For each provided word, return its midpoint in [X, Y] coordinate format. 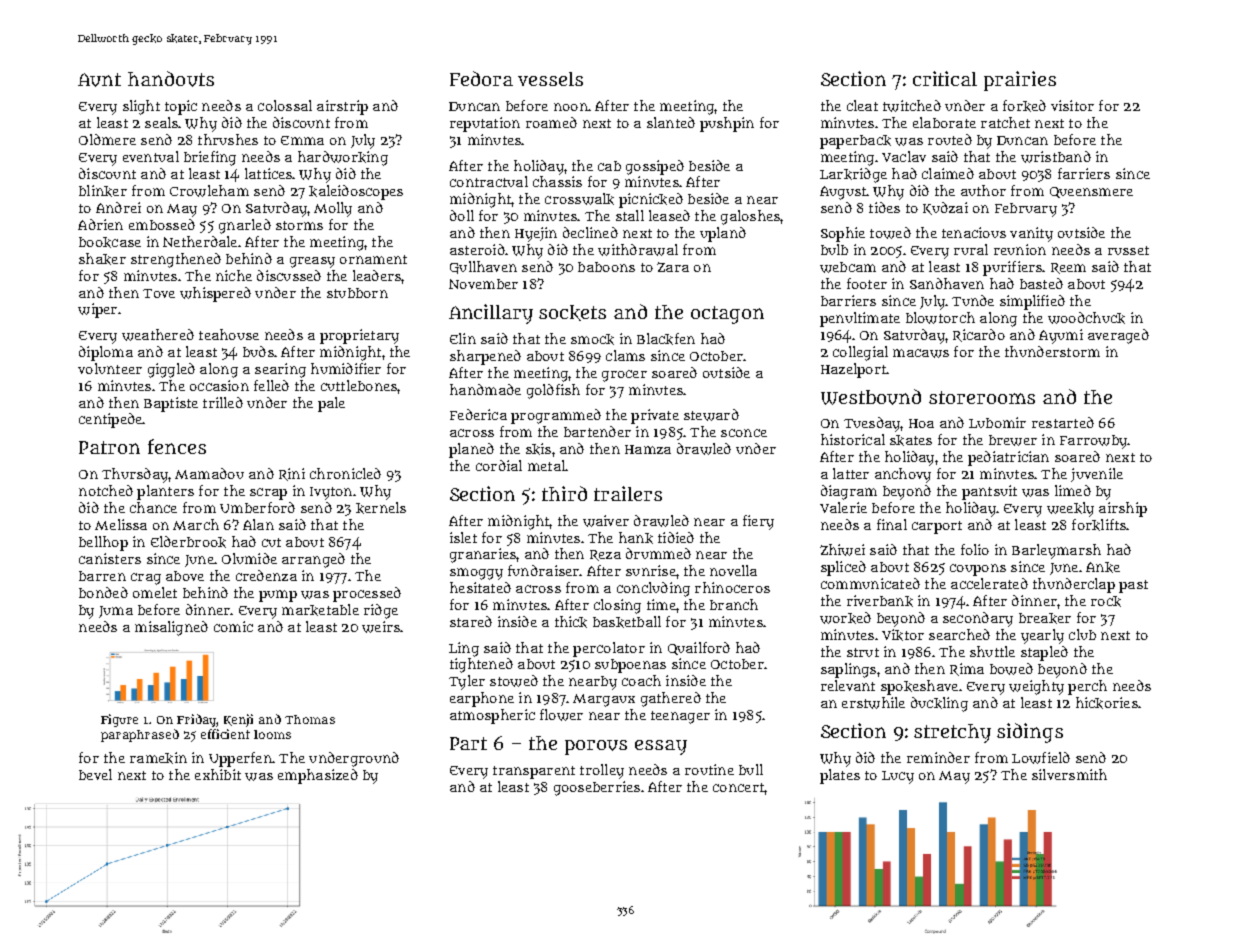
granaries [483, 555]
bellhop [103, 543]
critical [945, 78]
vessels [550, 79]
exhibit [218, 774]
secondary [978, 619]
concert [738, 787]
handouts [171, 79]
